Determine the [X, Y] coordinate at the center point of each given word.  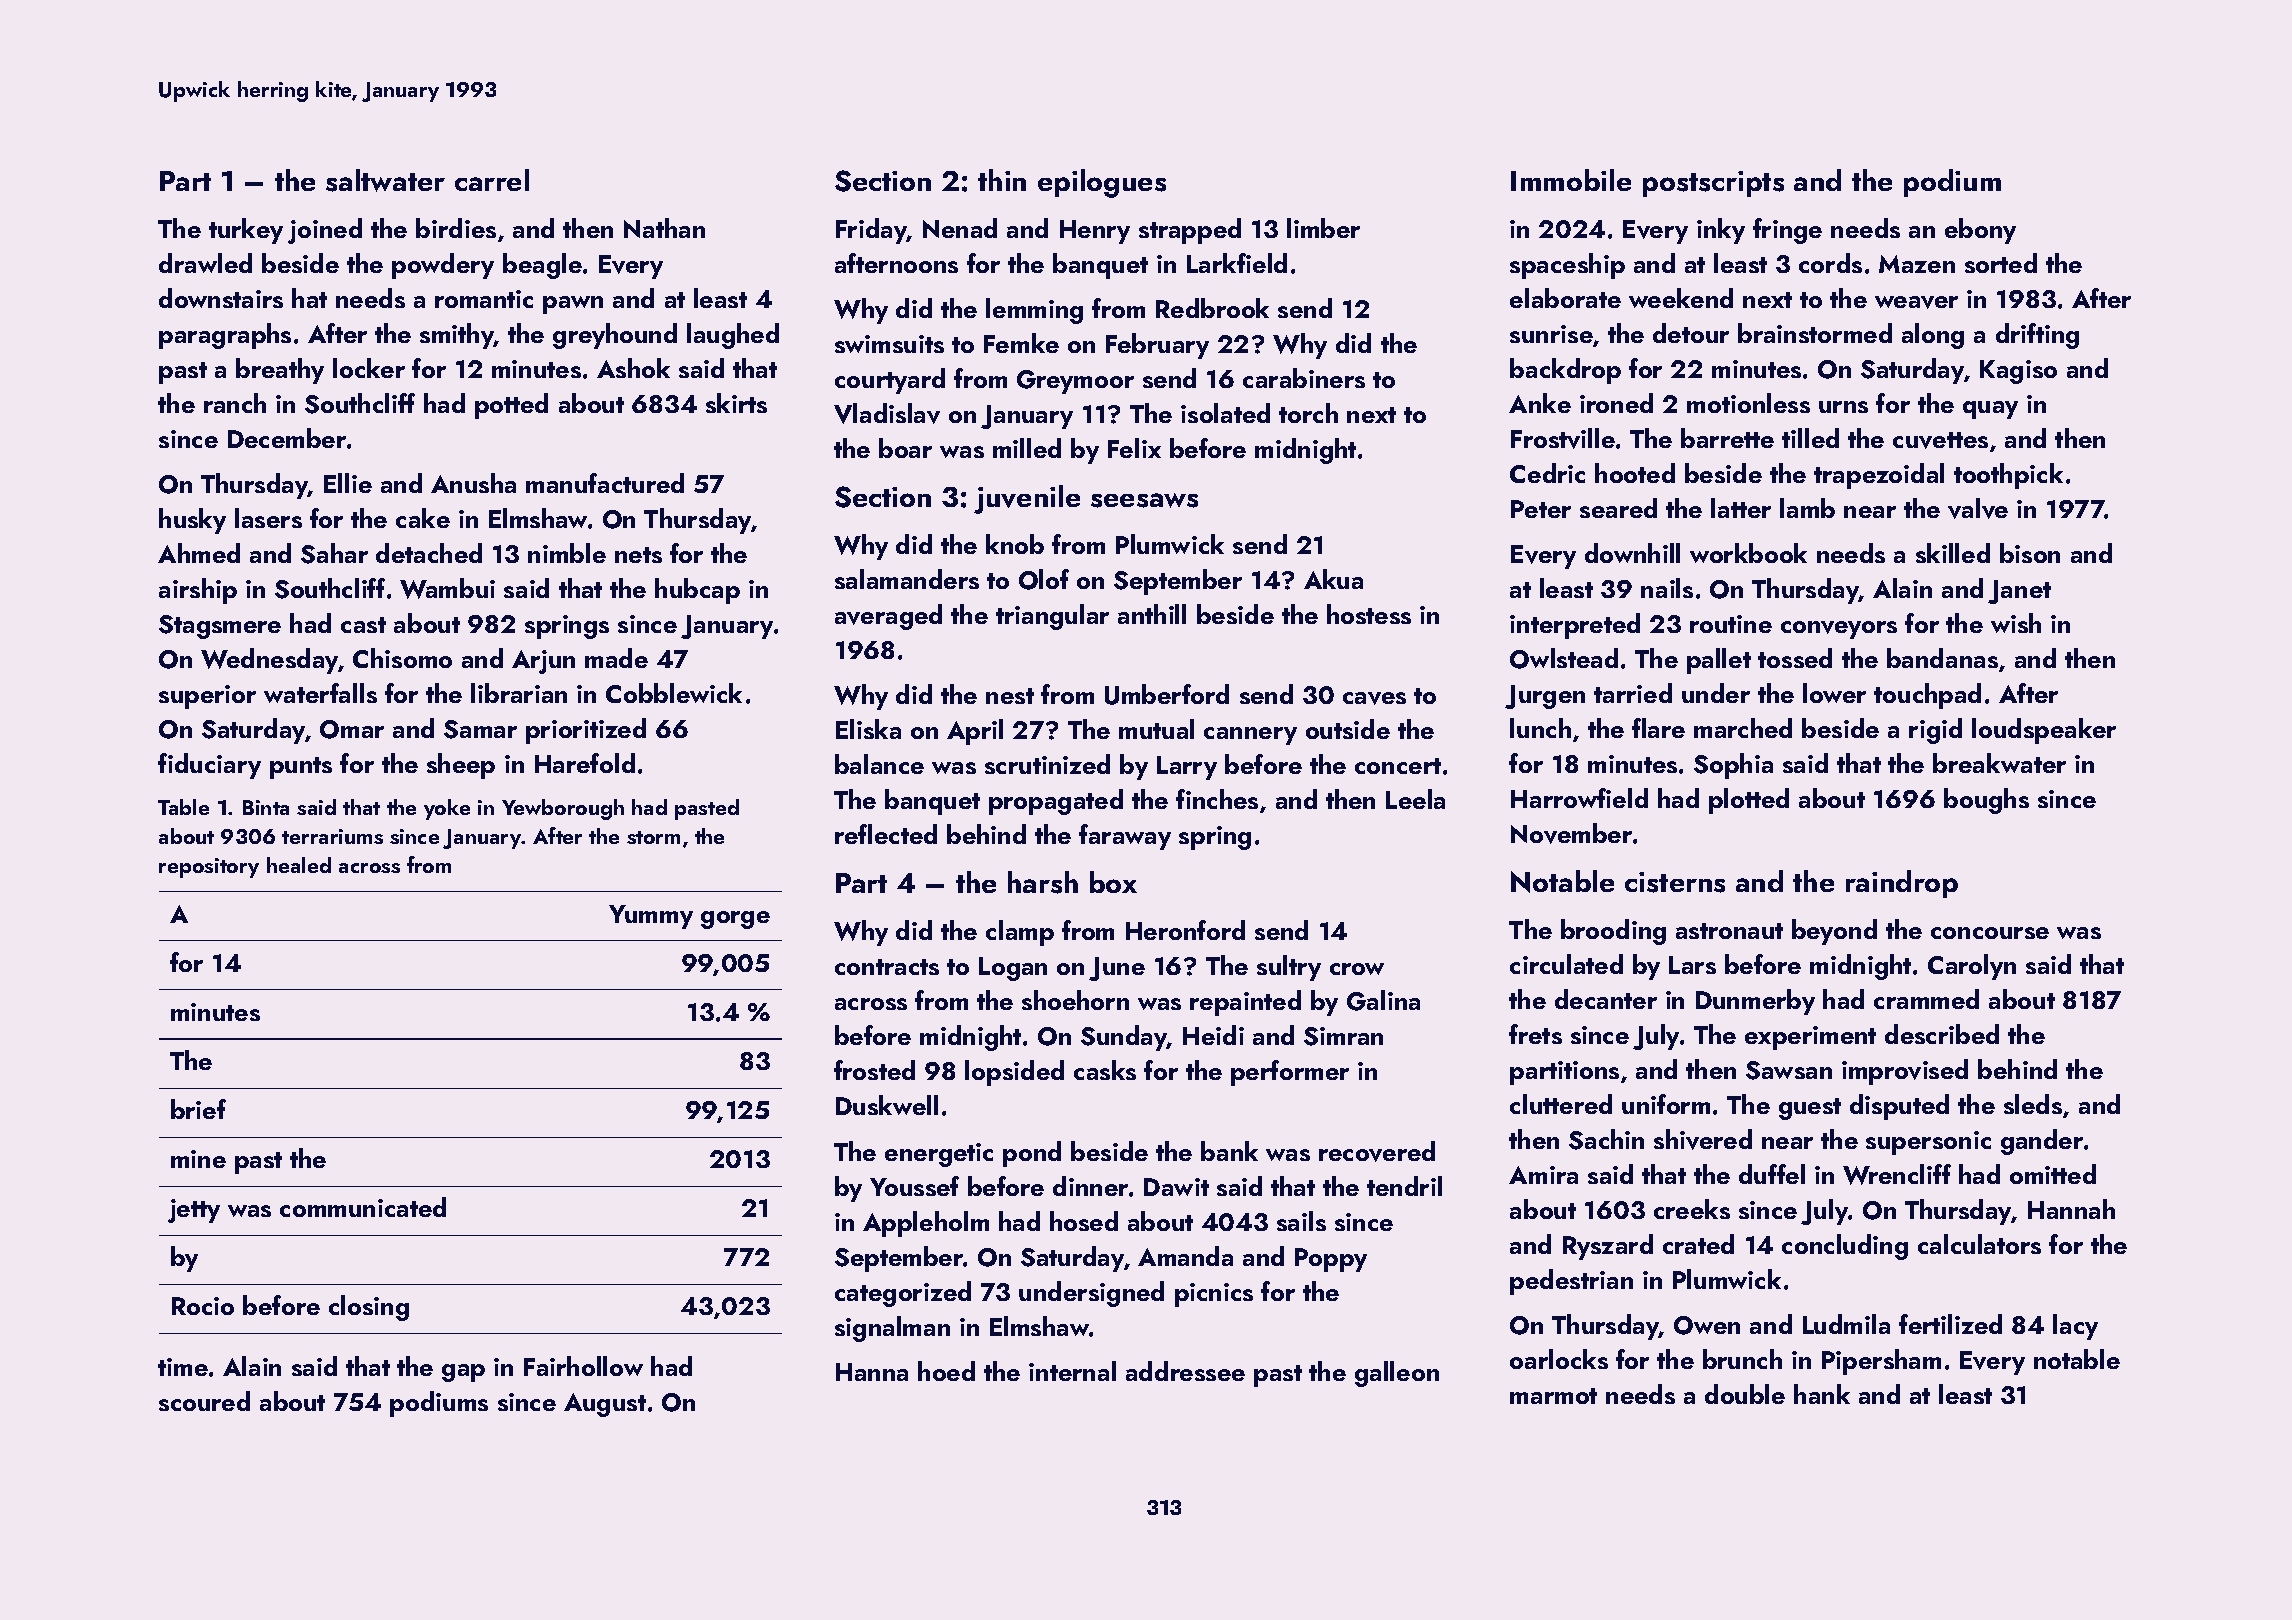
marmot [1553, 1396]
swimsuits [889, 344]
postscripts [1713, 184]
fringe [1787, 231]
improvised [1905, 1072]
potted [511, 406]
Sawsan [1789, 1070]
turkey [246, 231]
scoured [204, 1401]
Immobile [1571, 180]
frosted [874, 1070]
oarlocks [1559, 1359]
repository [209, 868]
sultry [1289, 968]
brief [198, 1109]
